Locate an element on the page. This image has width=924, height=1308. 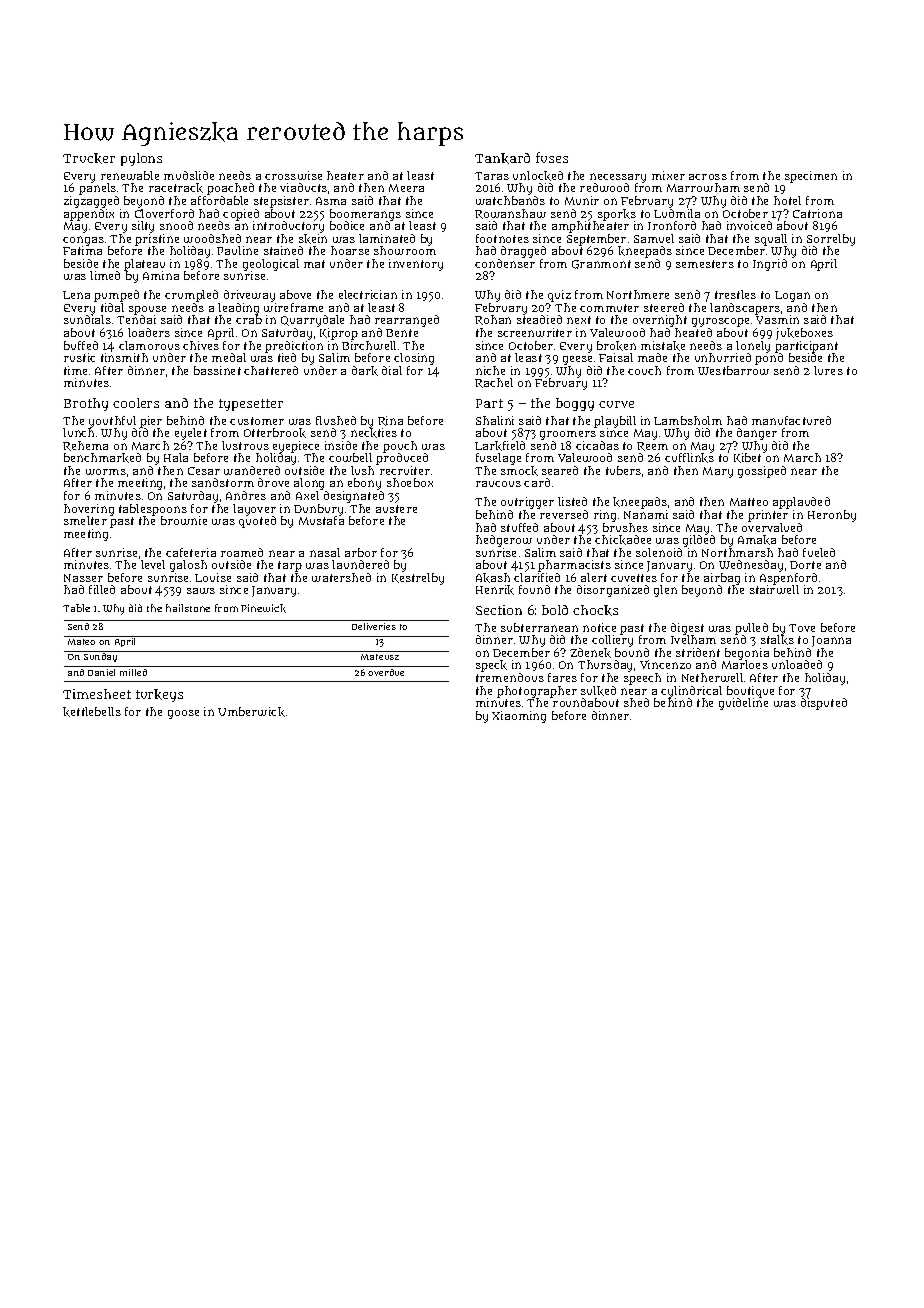
condenser is located at coordinates (505, 263).
